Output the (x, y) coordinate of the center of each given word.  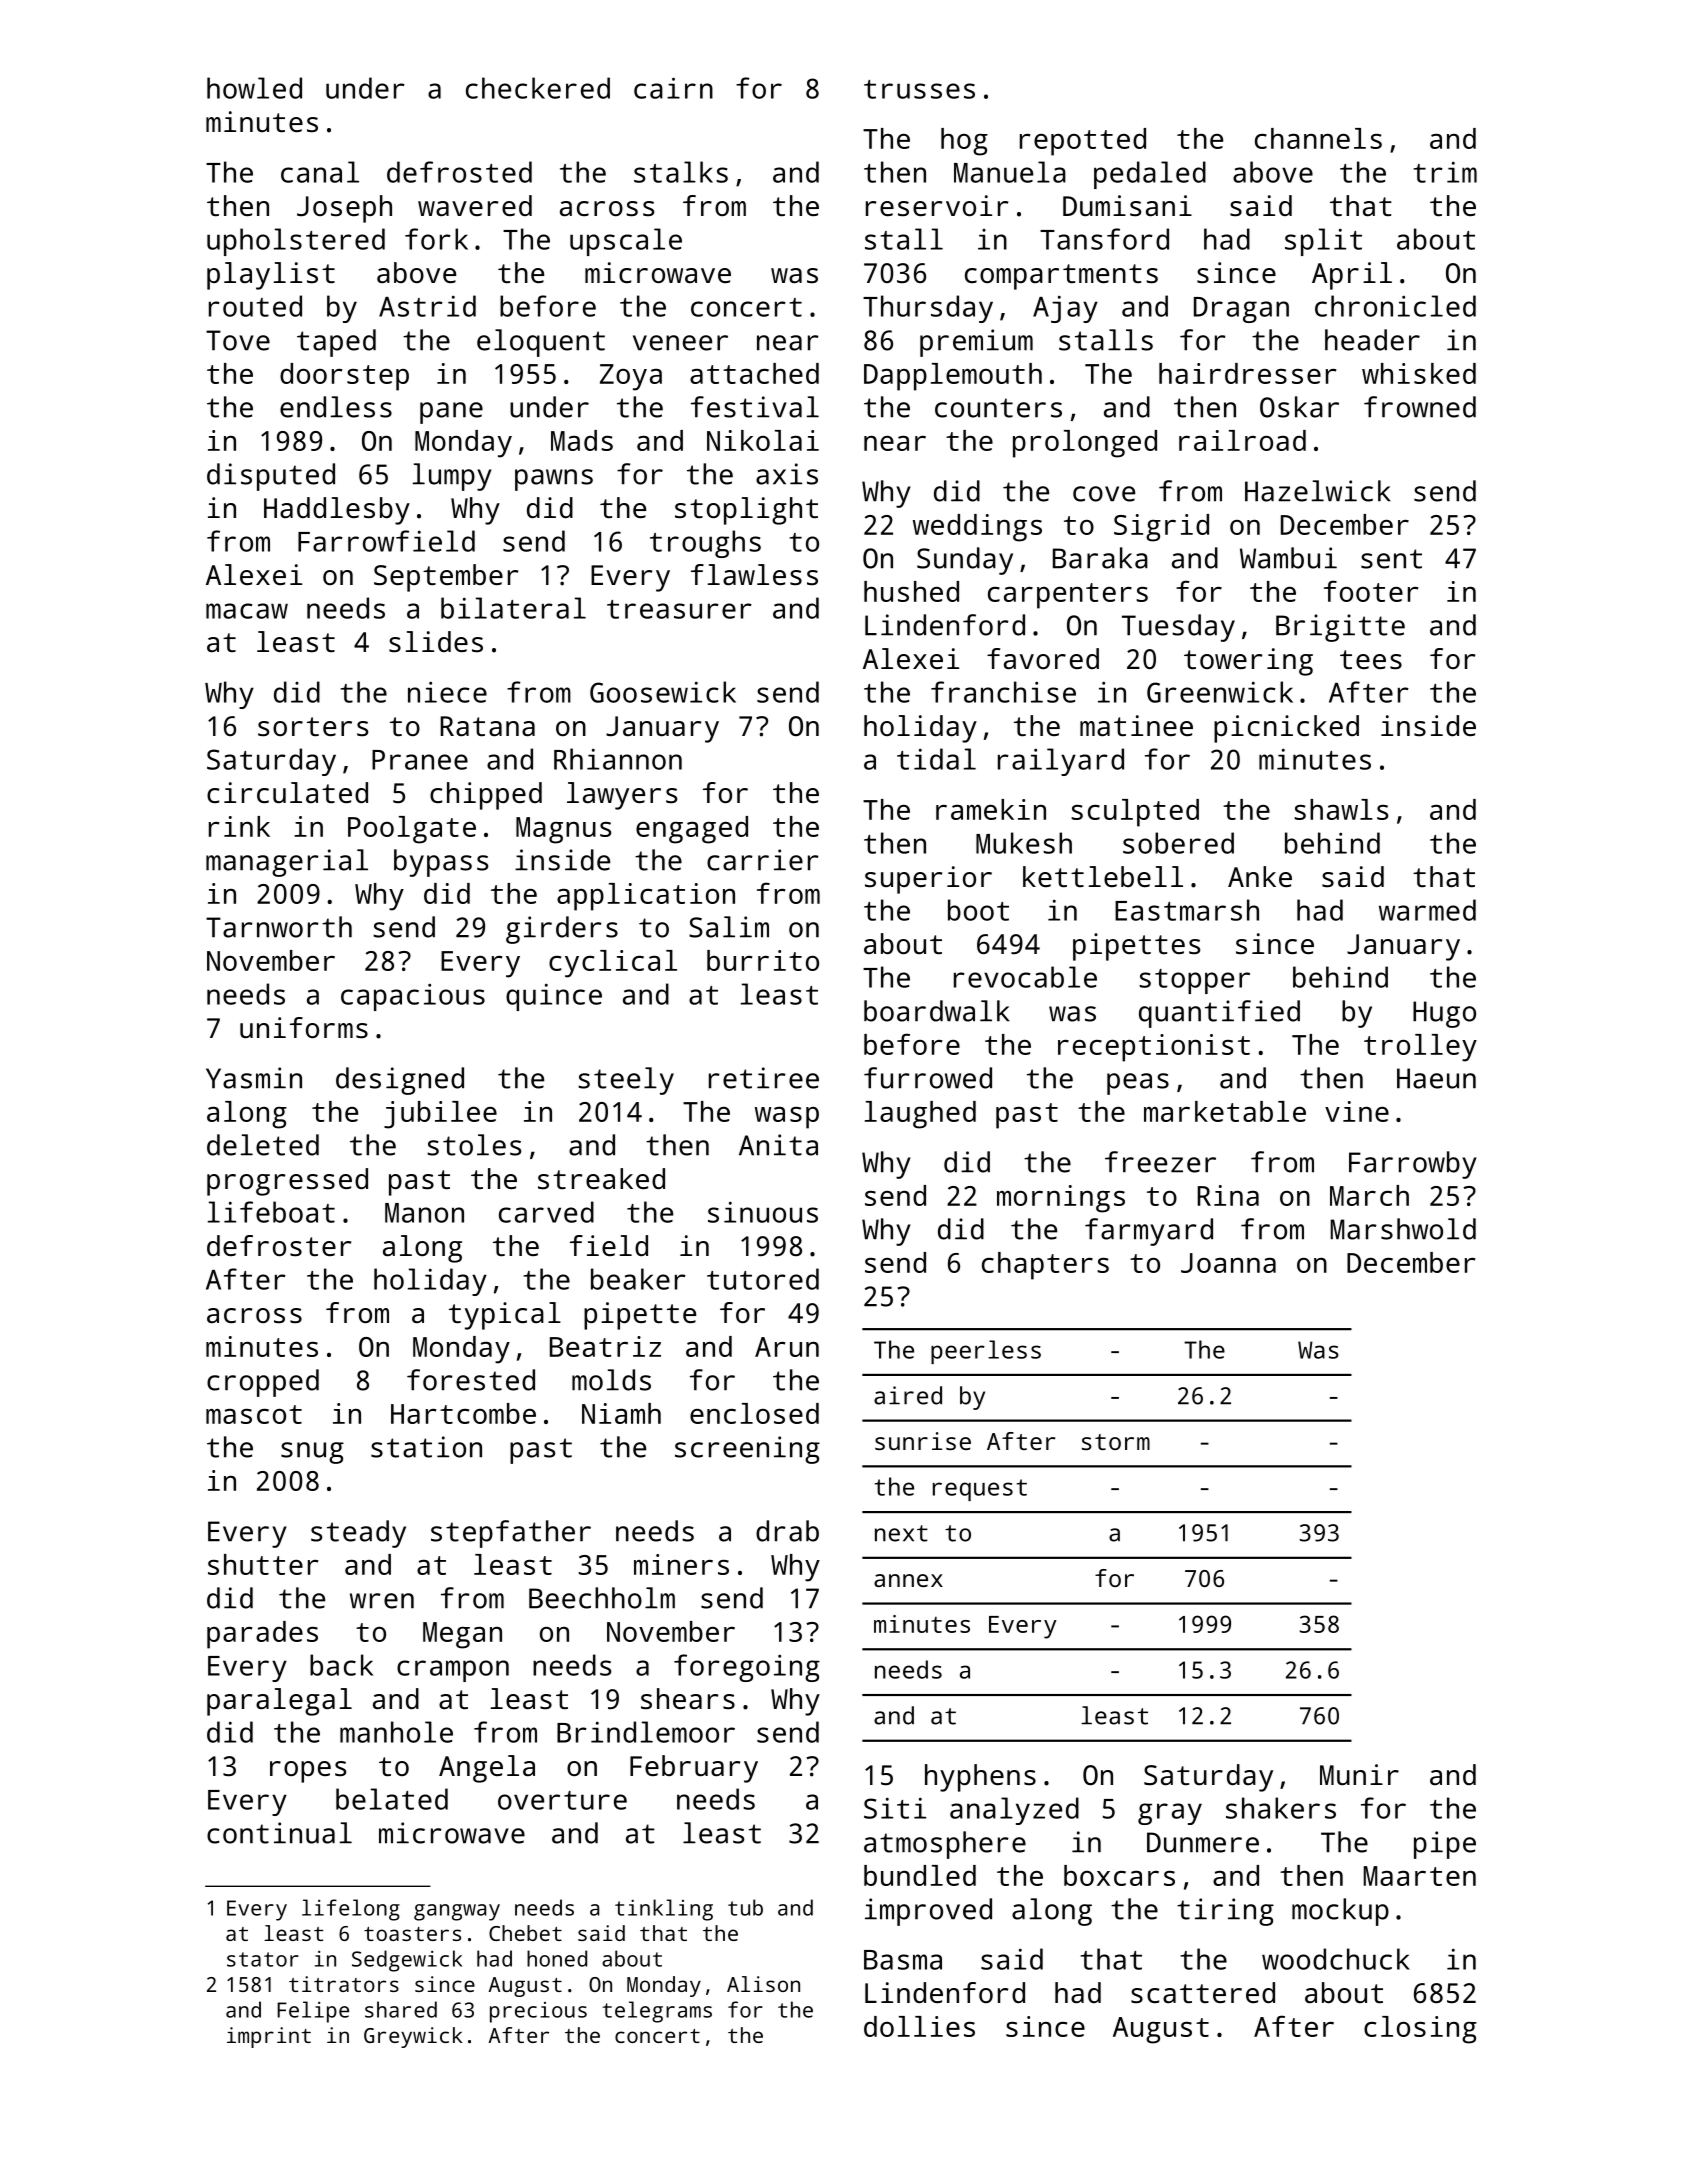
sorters (313, 727)
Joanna (1228, 1263)
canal (320, 172)
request (980, 1490)
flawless (754, 575)
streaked (601, 1178)
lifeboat (271, 1212)
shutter (263, 1564)
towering (1248, 662)
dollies (919, 2026)
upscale (626, 242)
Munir (1359, 1774)
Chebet (525, 1933)
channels (1318, 138)
